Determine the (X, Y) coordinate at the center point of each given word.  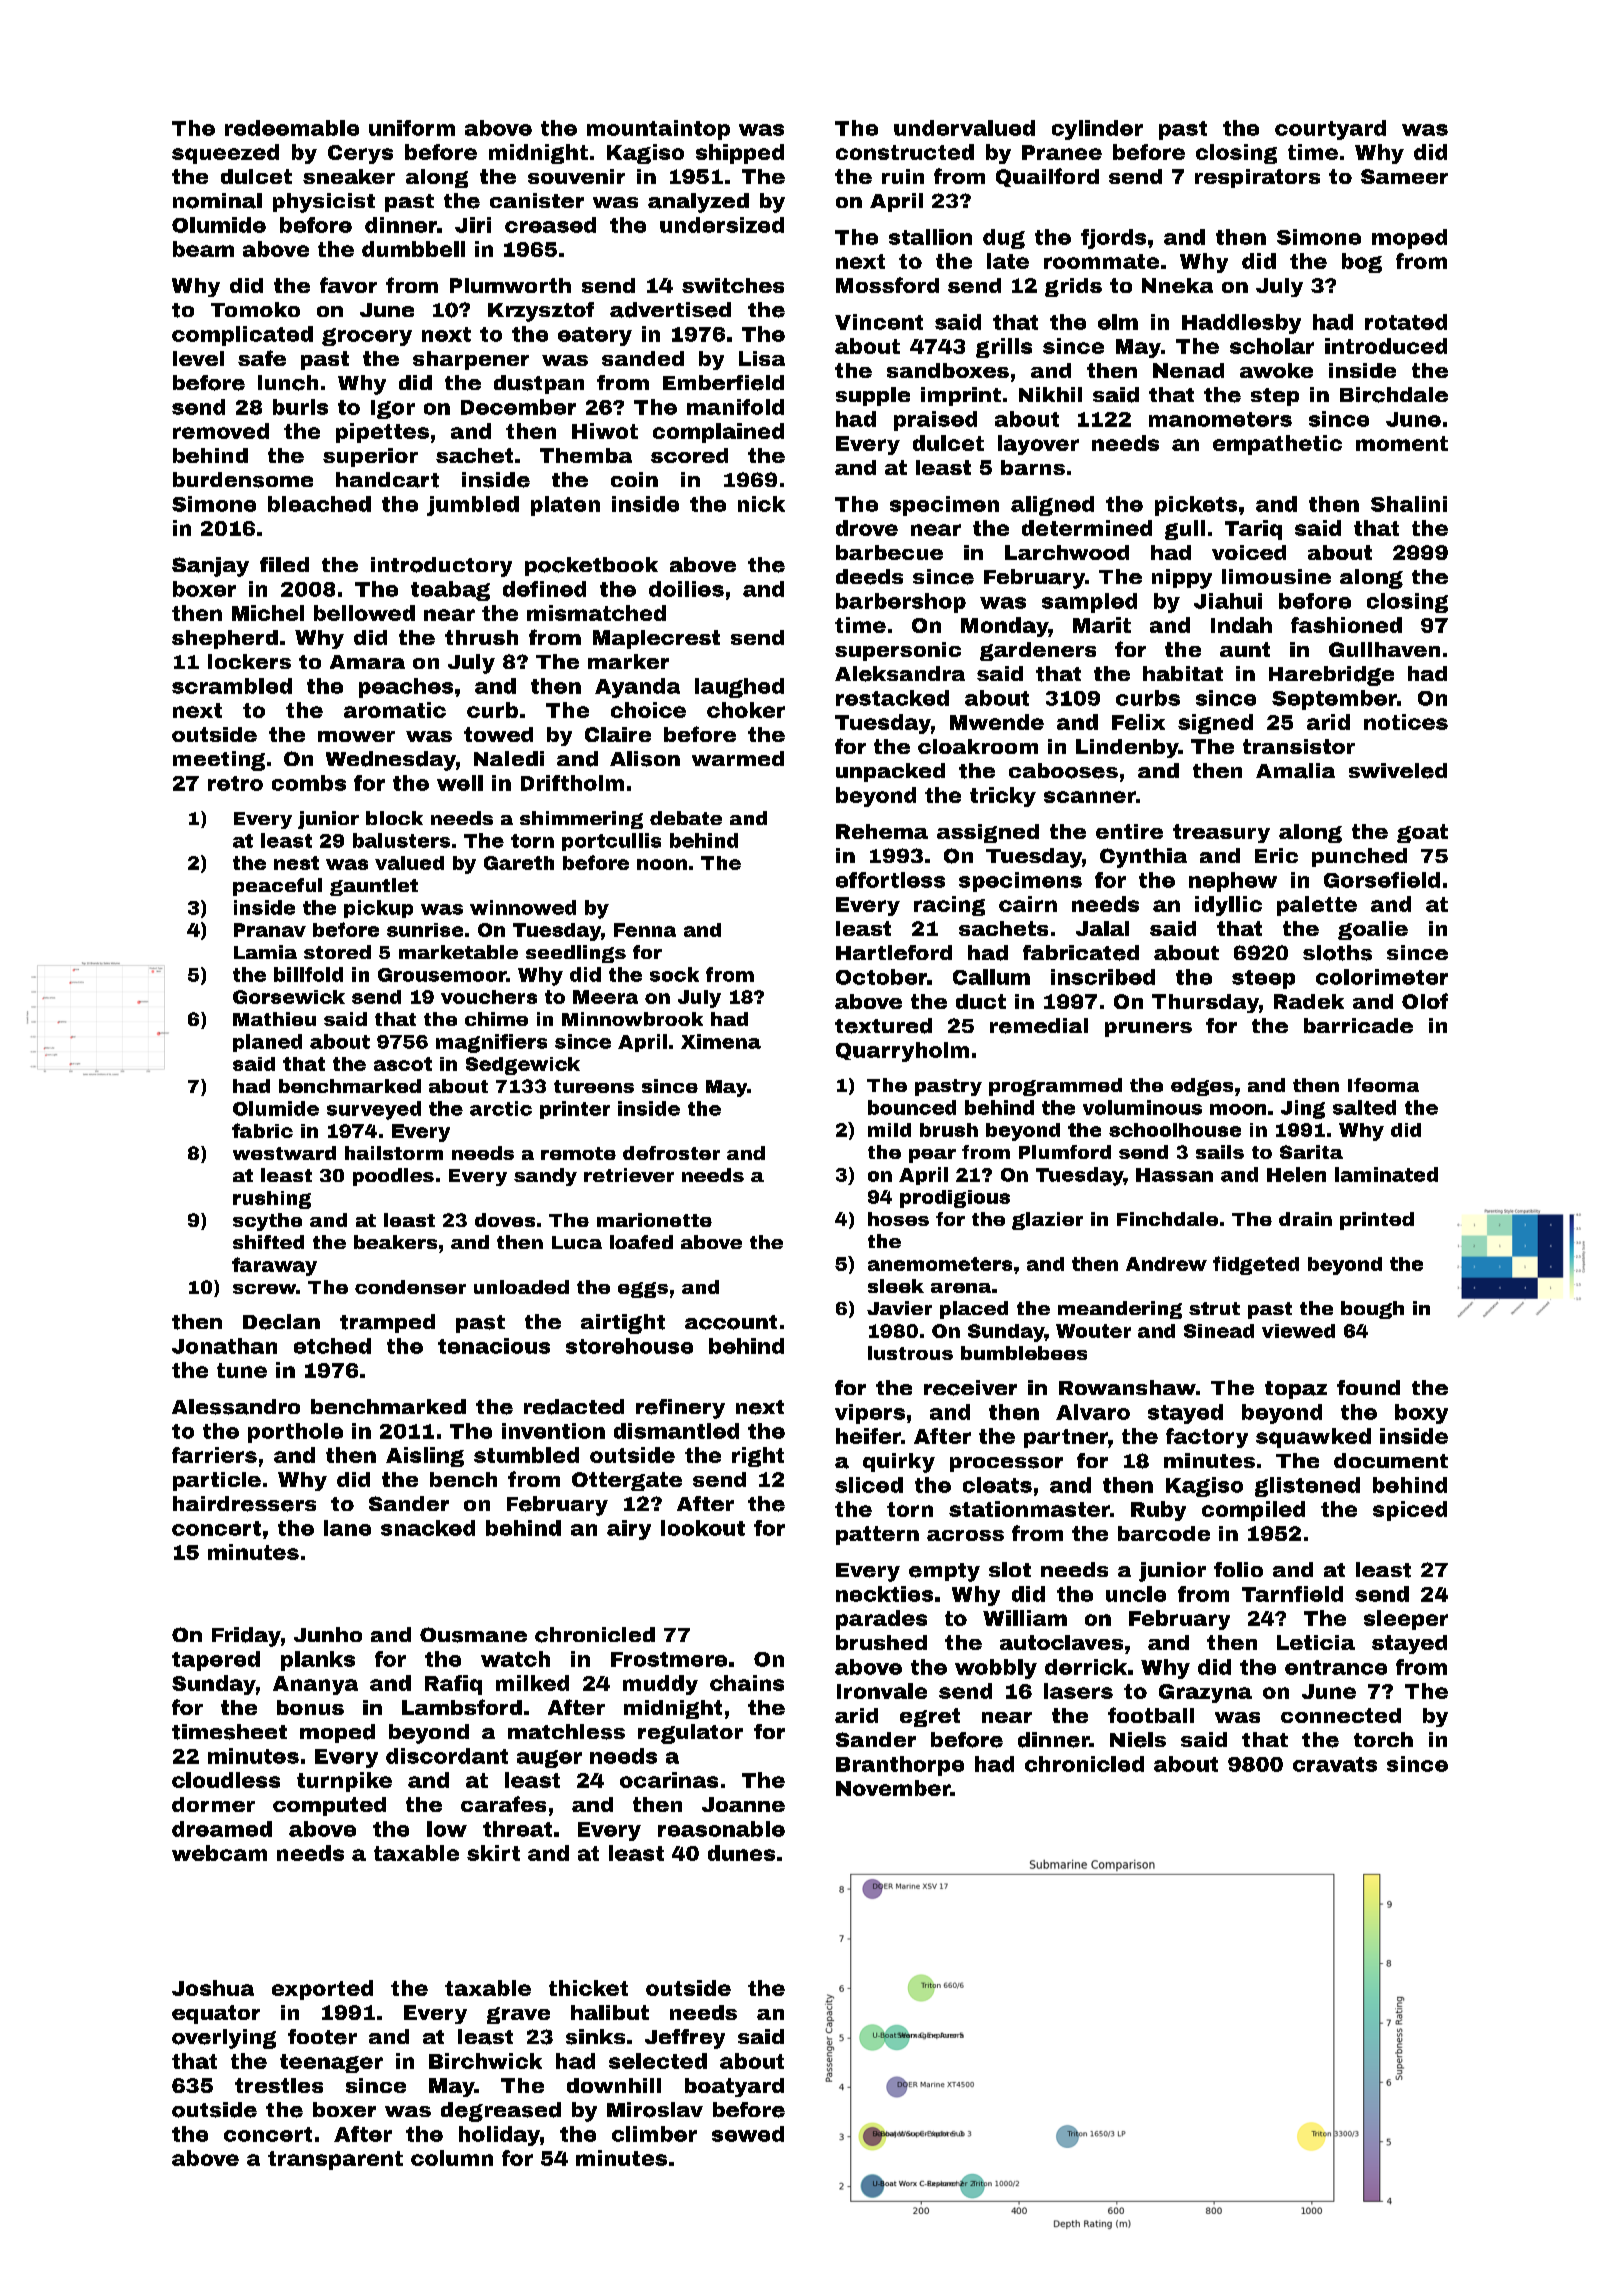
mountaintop (658, 130)
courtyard (1330, 130)
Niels (1138, 1740)
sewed (748, 2134)
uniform (412, 128)
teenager (331, 2063)
